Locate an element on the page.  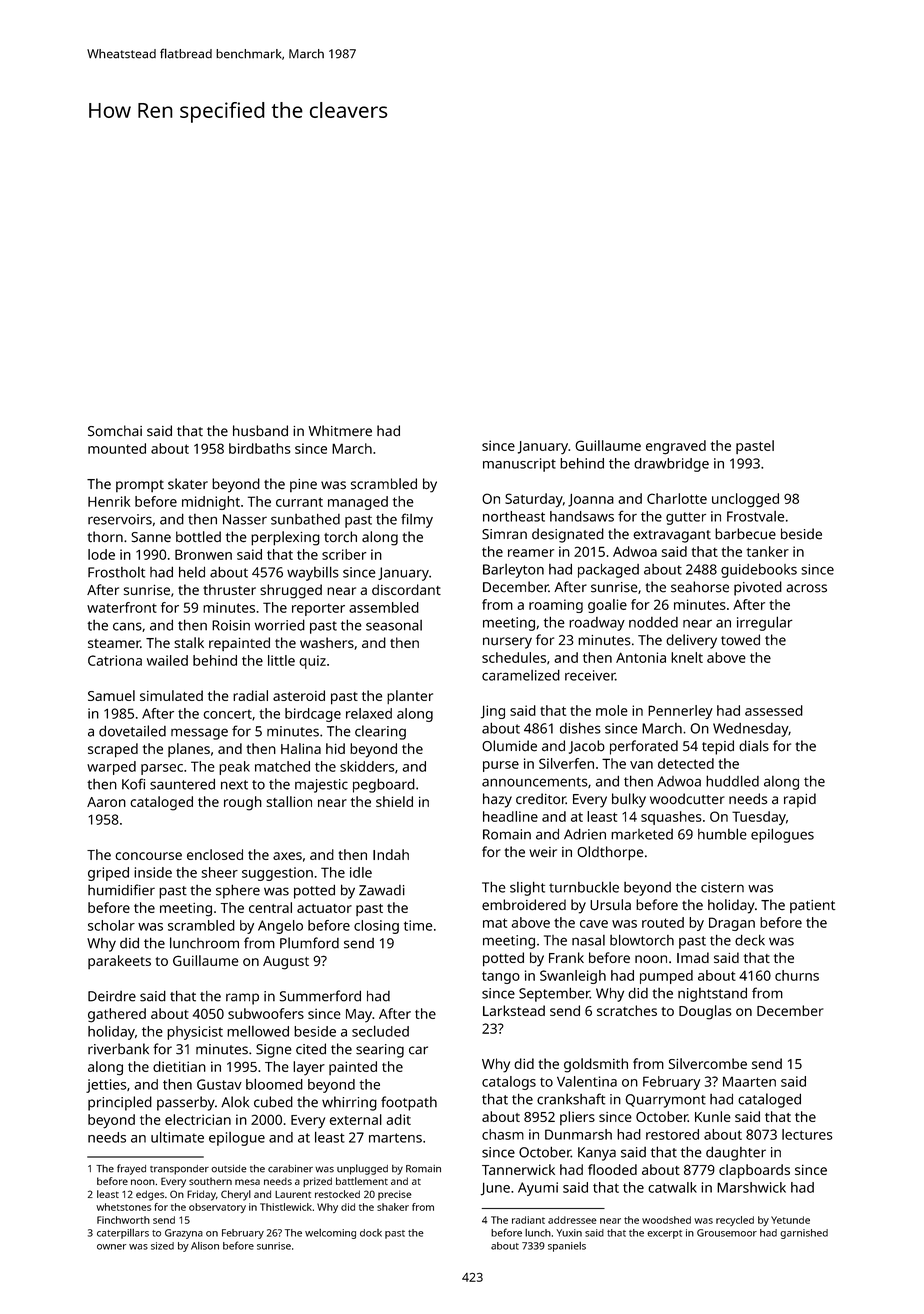
Maarten is located at coordinates (749, 1082).
